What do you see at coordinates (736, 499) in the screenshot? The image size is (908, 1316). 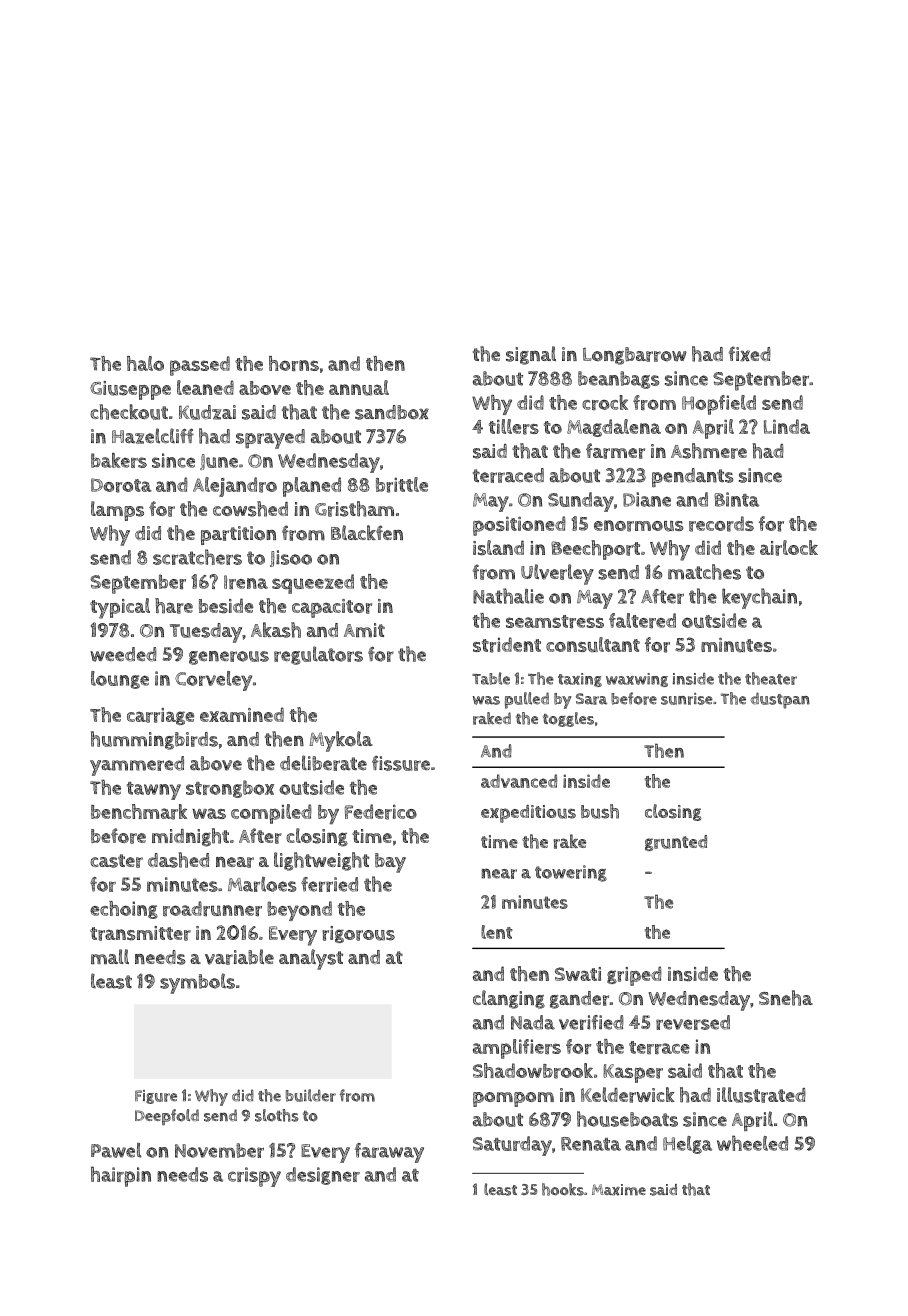 I see `Binta` at bounding box center [736, 499].
